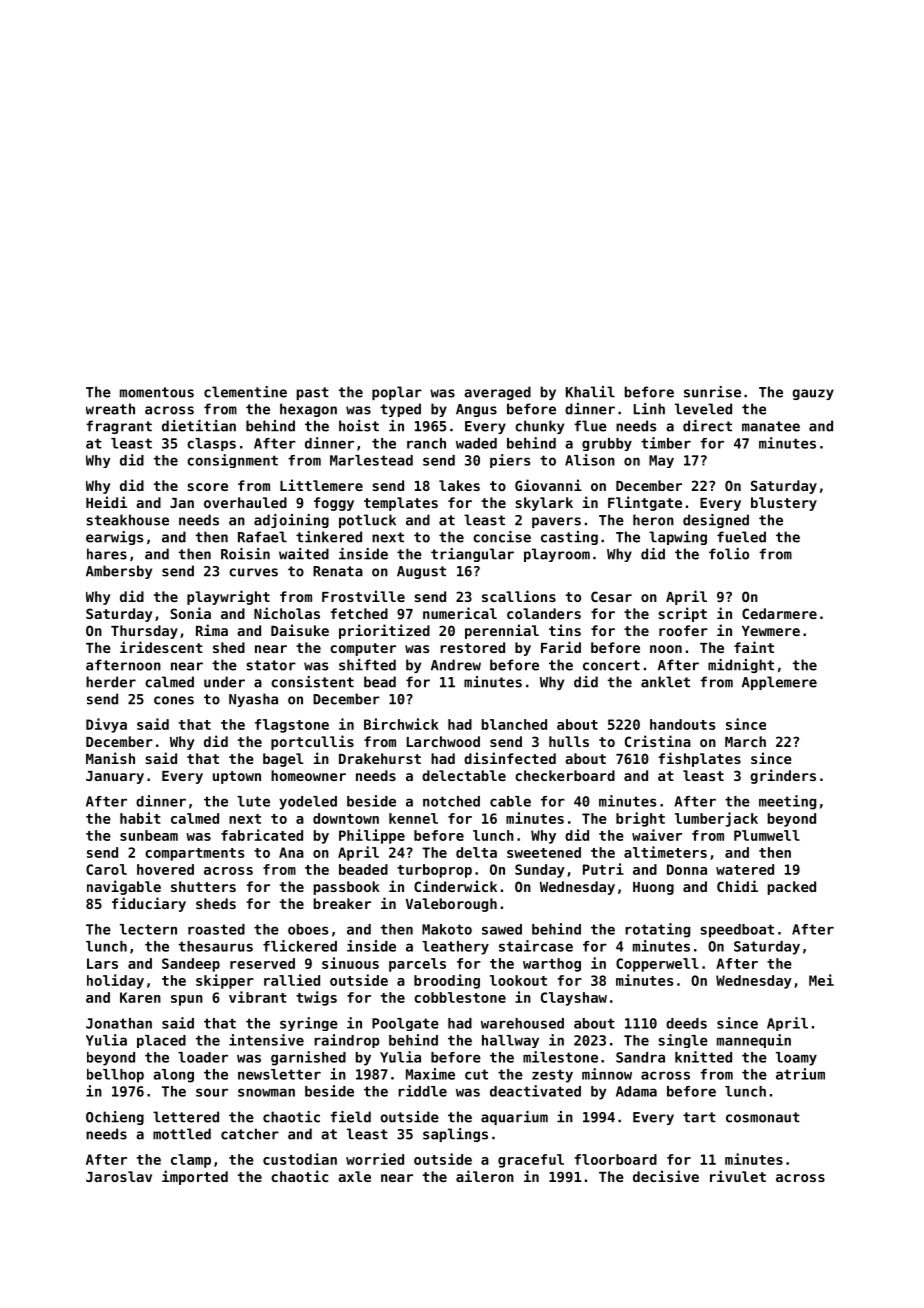 The image size is (924, 1308). What do you see at coordinates (557, 555) in the document?
I see `playroom` at bounding box center [557, 555].
